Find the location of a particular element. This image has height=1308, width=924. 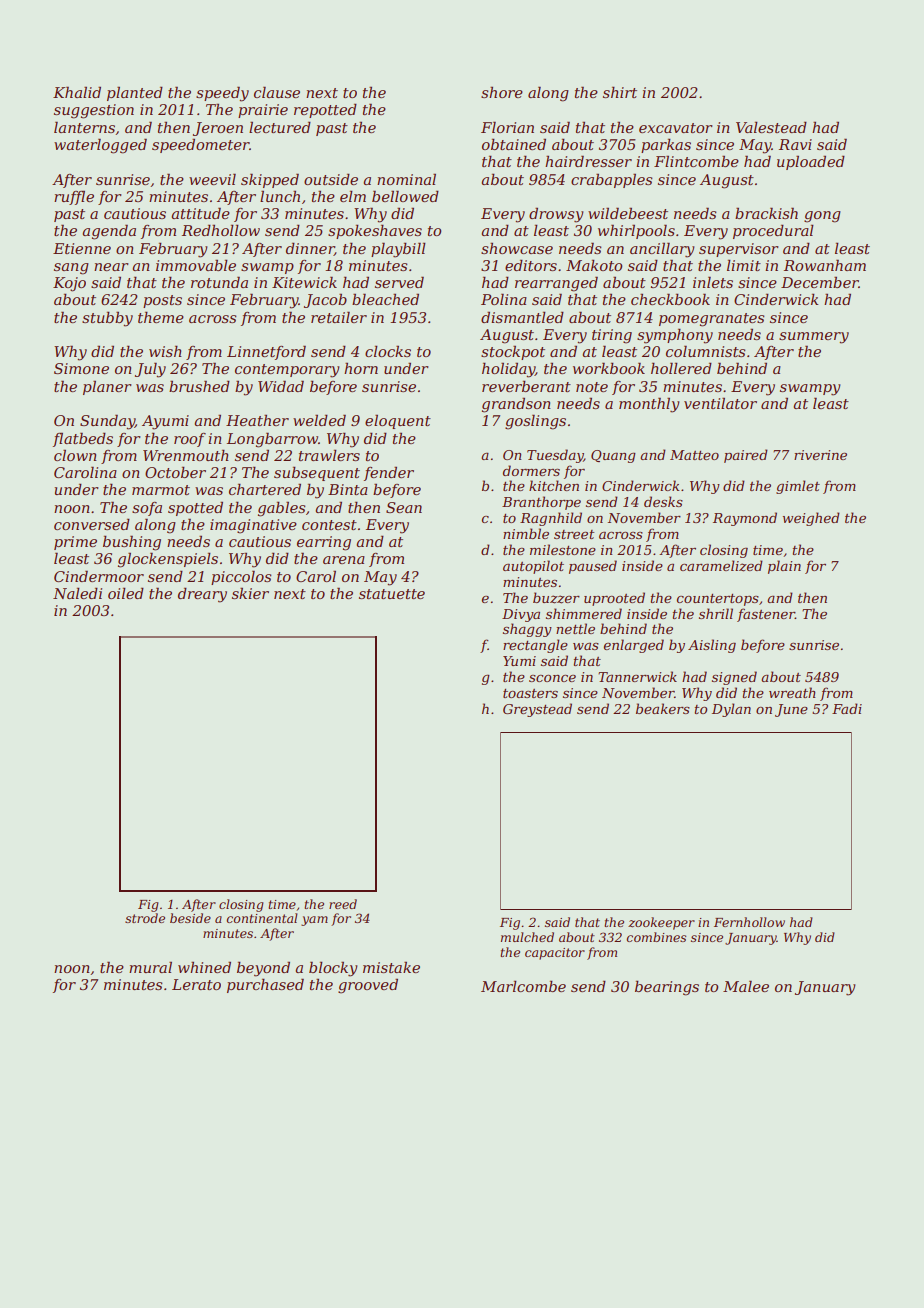

Fernhollow is located at coordinates (749, 922).
